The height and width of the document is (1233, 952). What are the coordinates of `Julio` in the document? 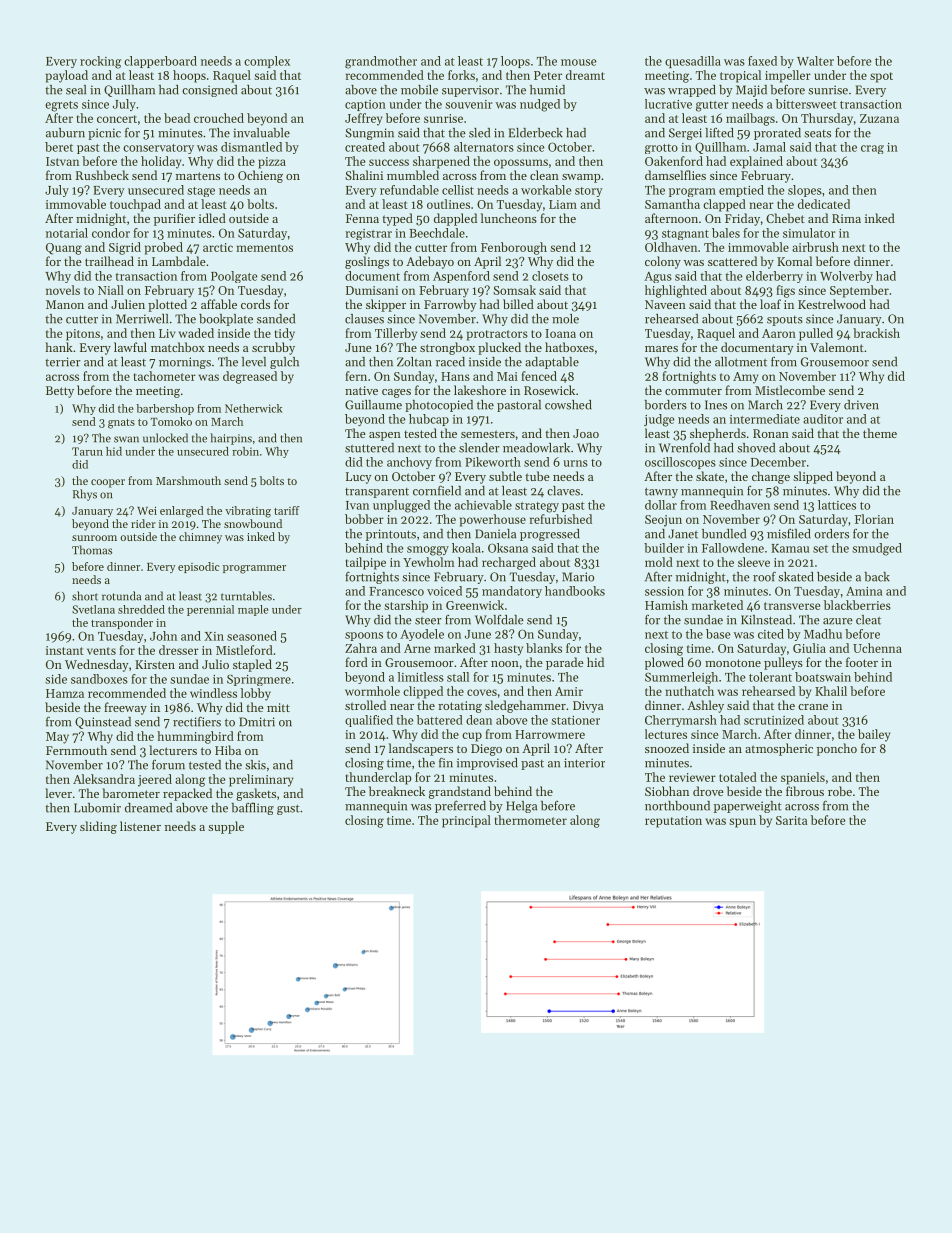 It's located at (215, 664).
